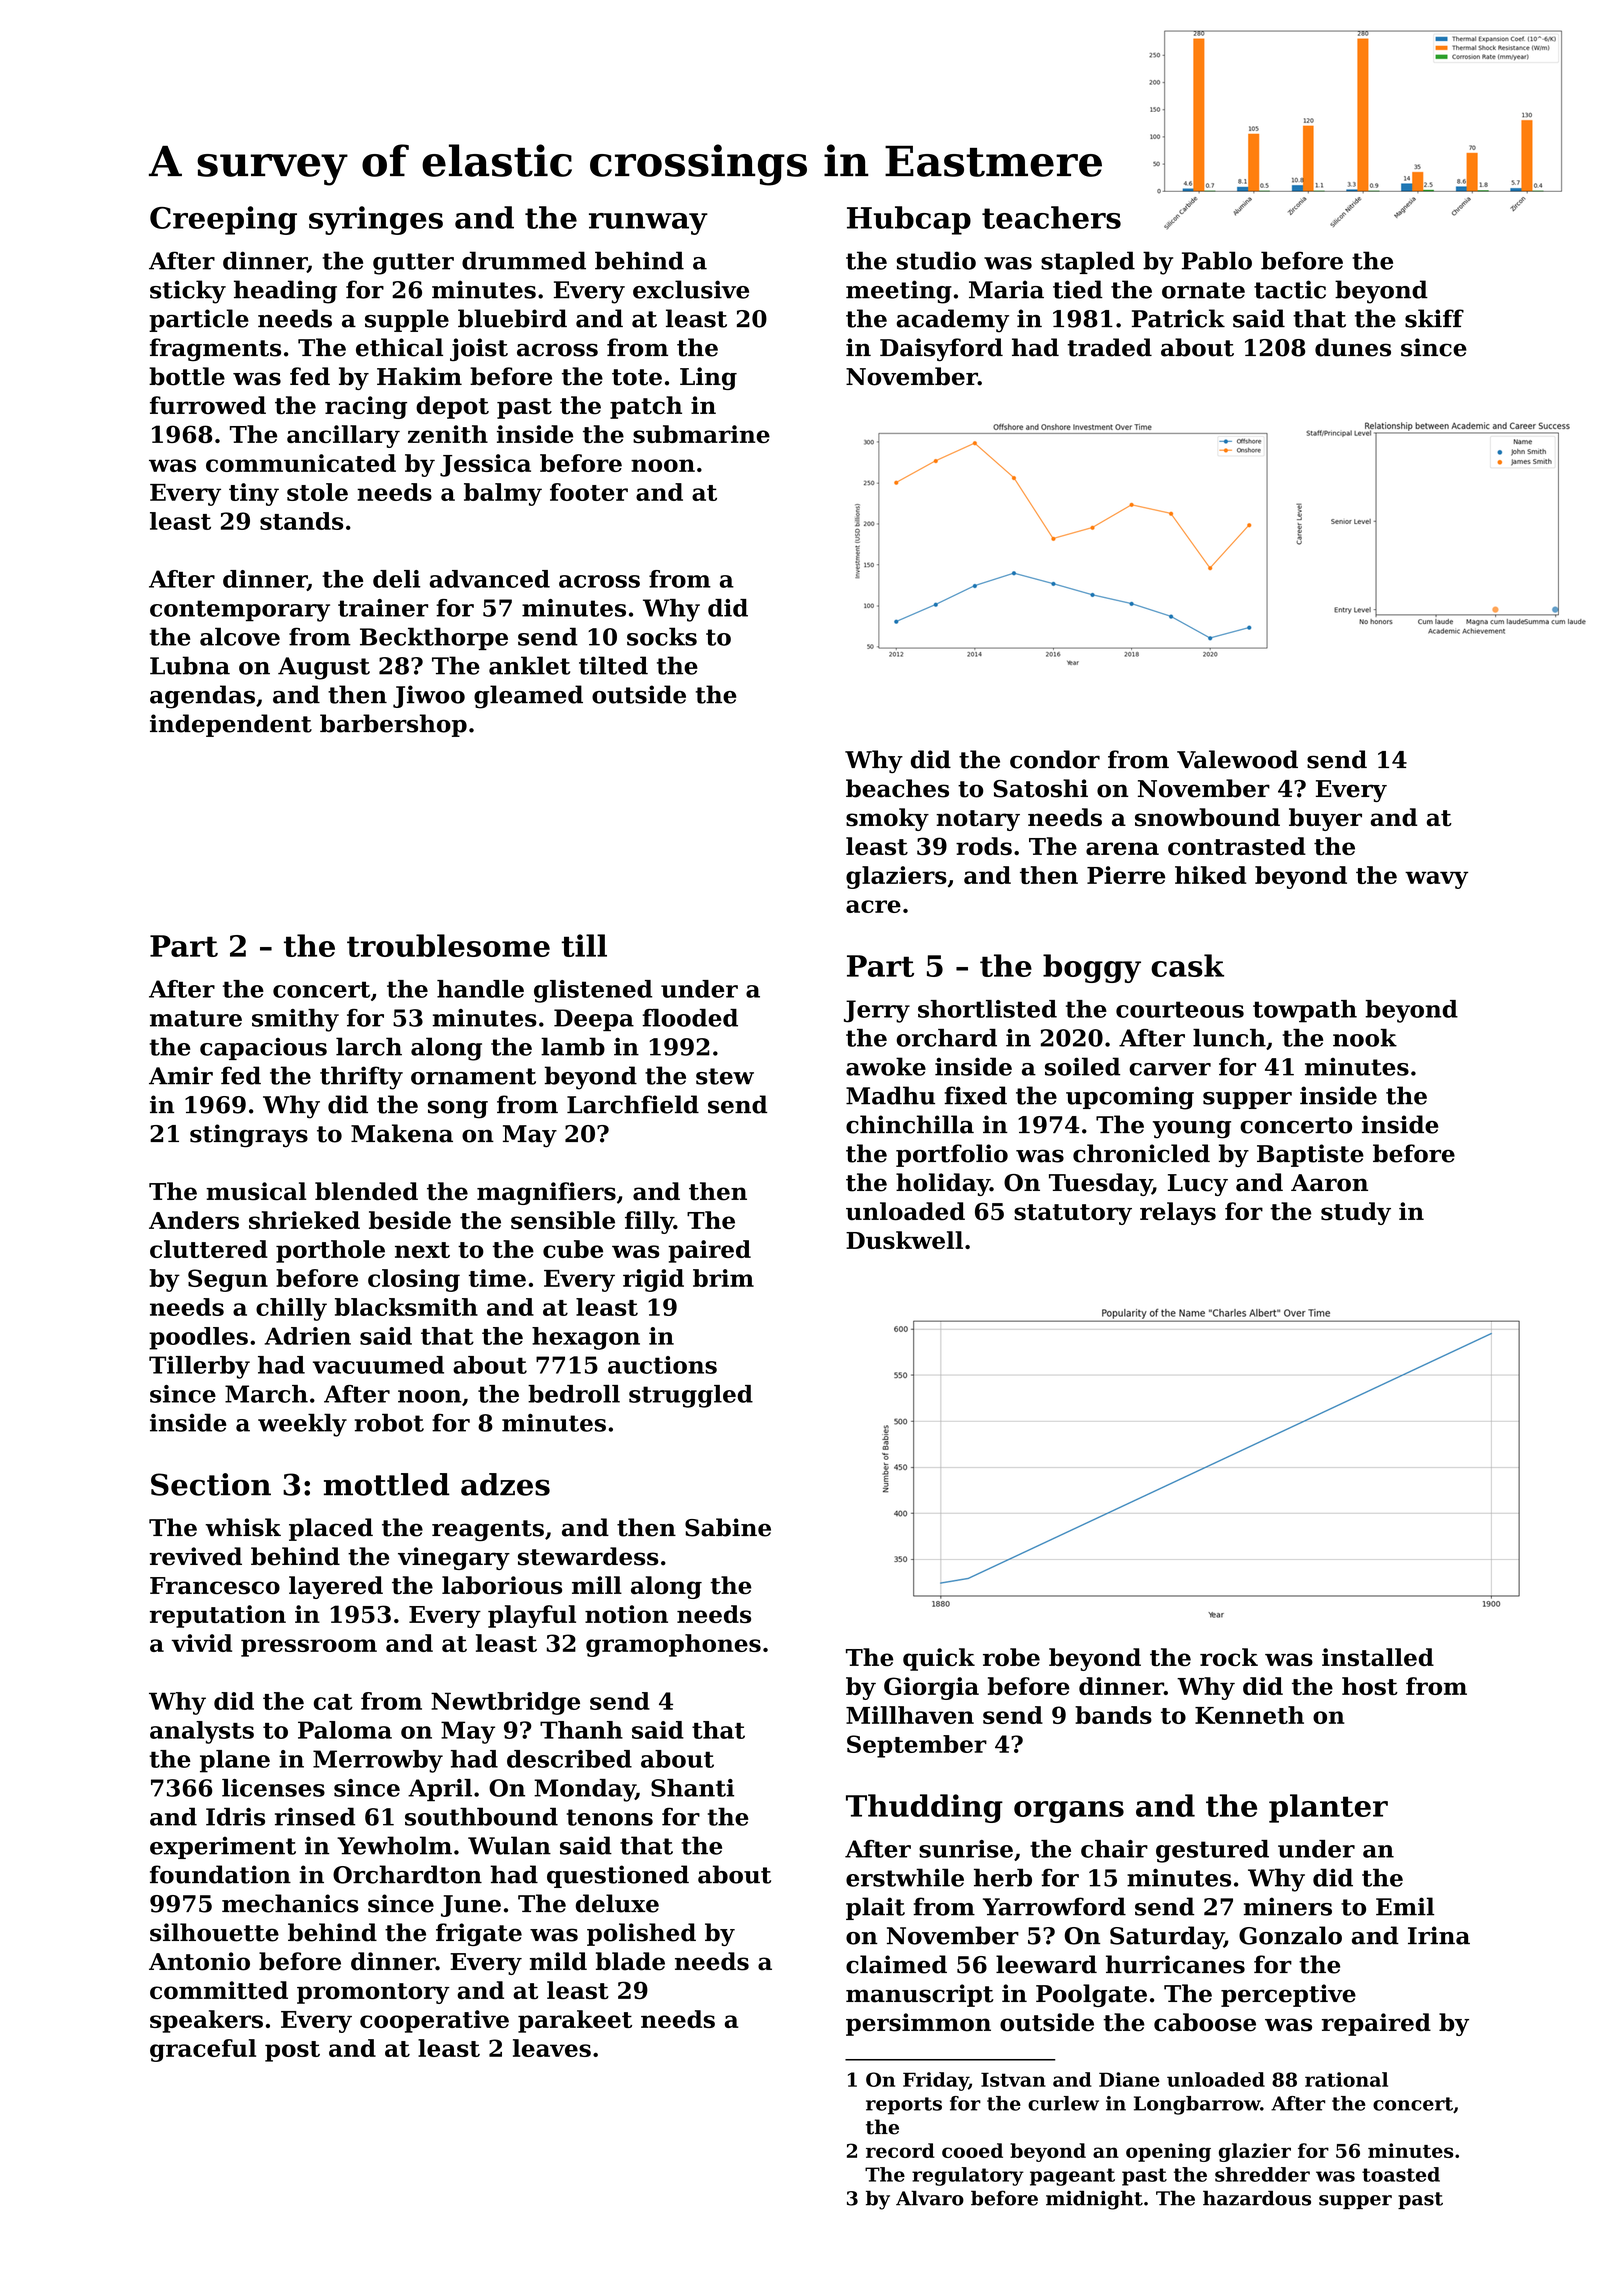 The height and width of the screenshot is (2292, 1620). I want to click on syringes, so click(376, 220).
